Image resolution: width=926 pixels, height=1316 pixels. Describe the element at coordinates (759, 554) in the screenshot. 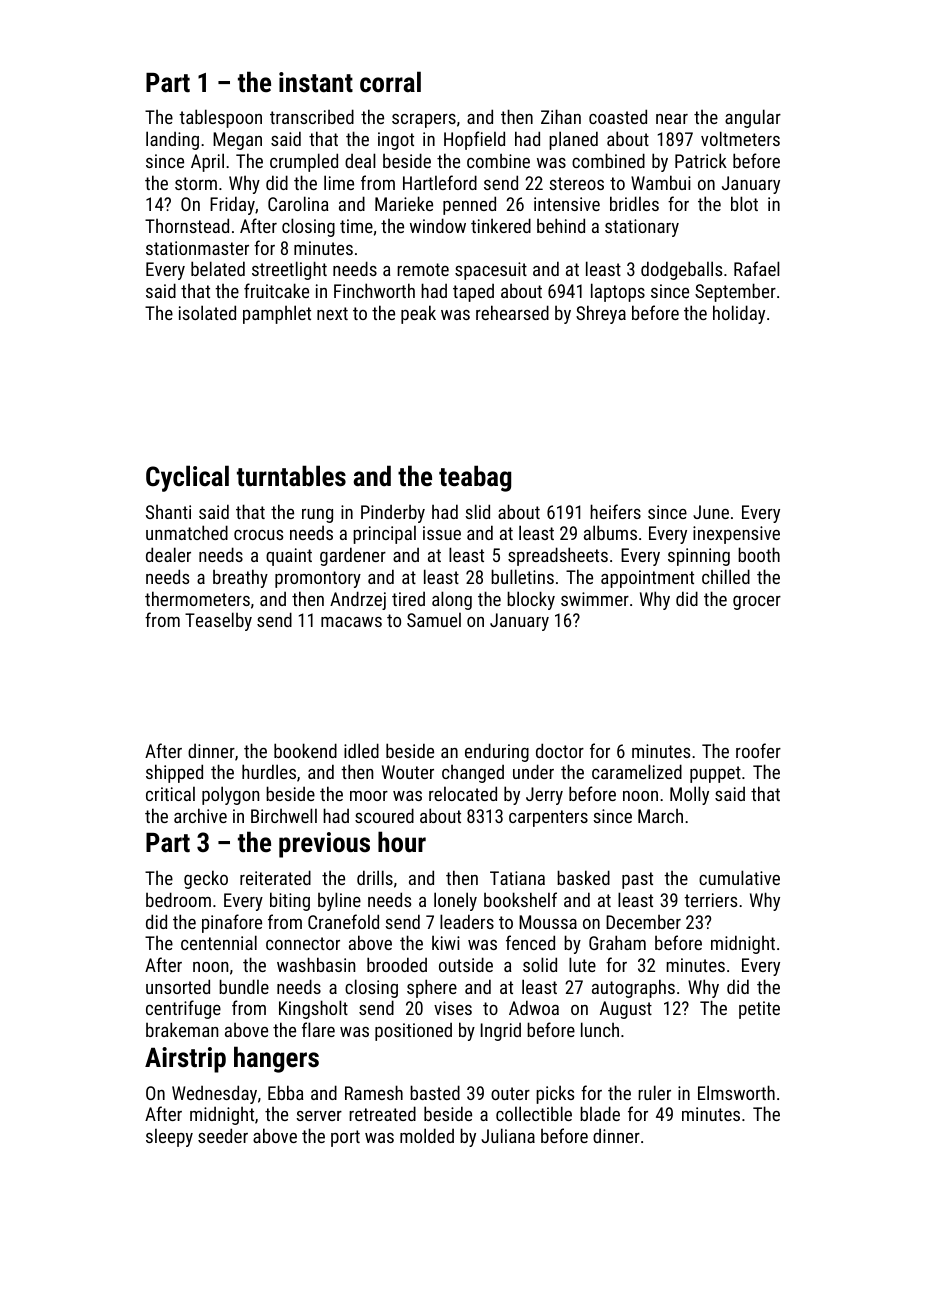

I see `booth` at that location.
